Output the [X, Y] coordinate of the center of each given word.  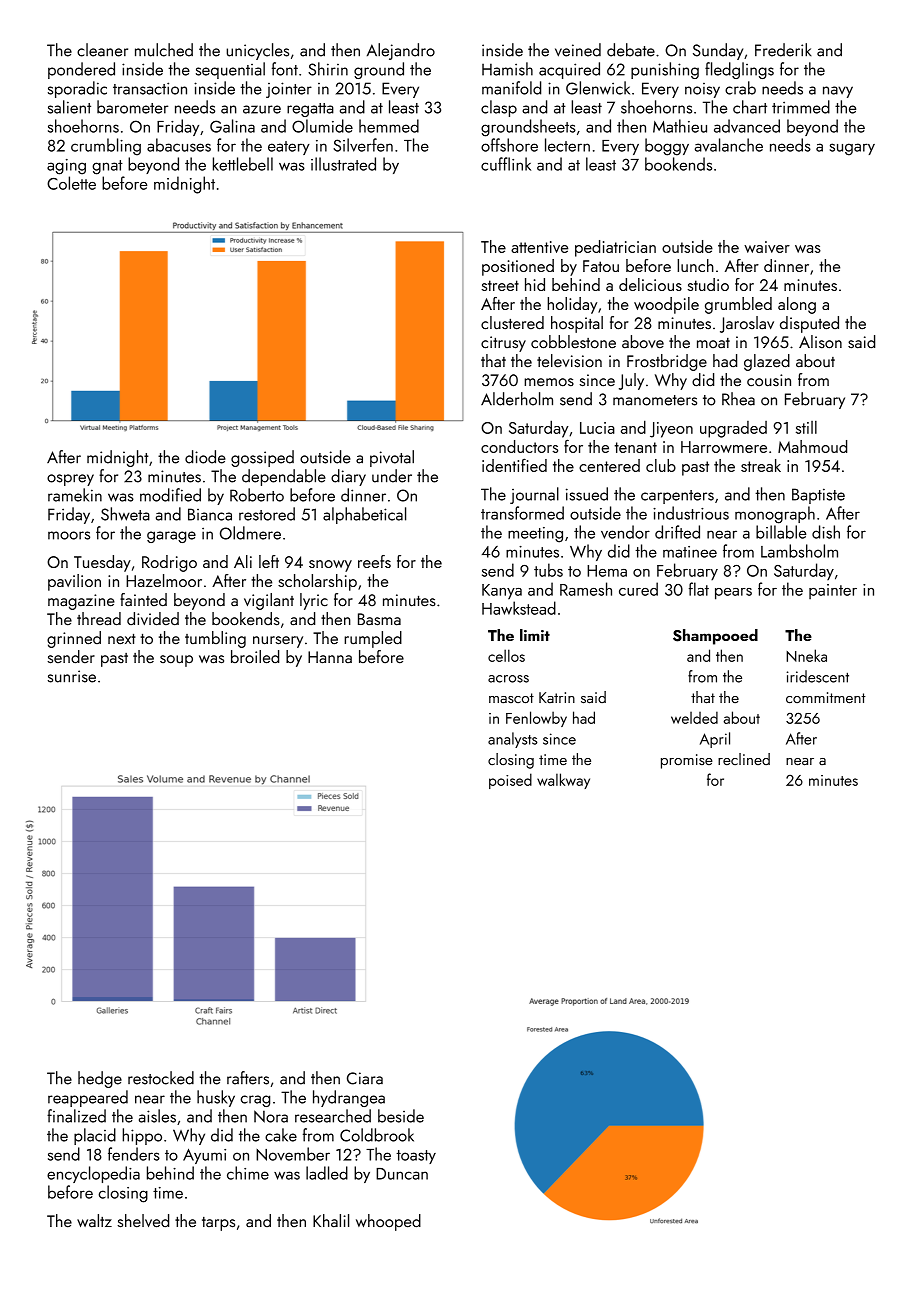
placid [95, 1136]
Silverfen [363, 145]
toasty [416, 1157]
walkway [563, 781]
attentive [539, 247]
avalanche [729, 145]
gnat [107, 167]
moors [69, 535]
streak [761, 465]
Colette [71, 183]
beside [401, 1116]
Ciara [365, 1078]
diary [348, 477]
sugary [852, 149]
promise [687, 761]
